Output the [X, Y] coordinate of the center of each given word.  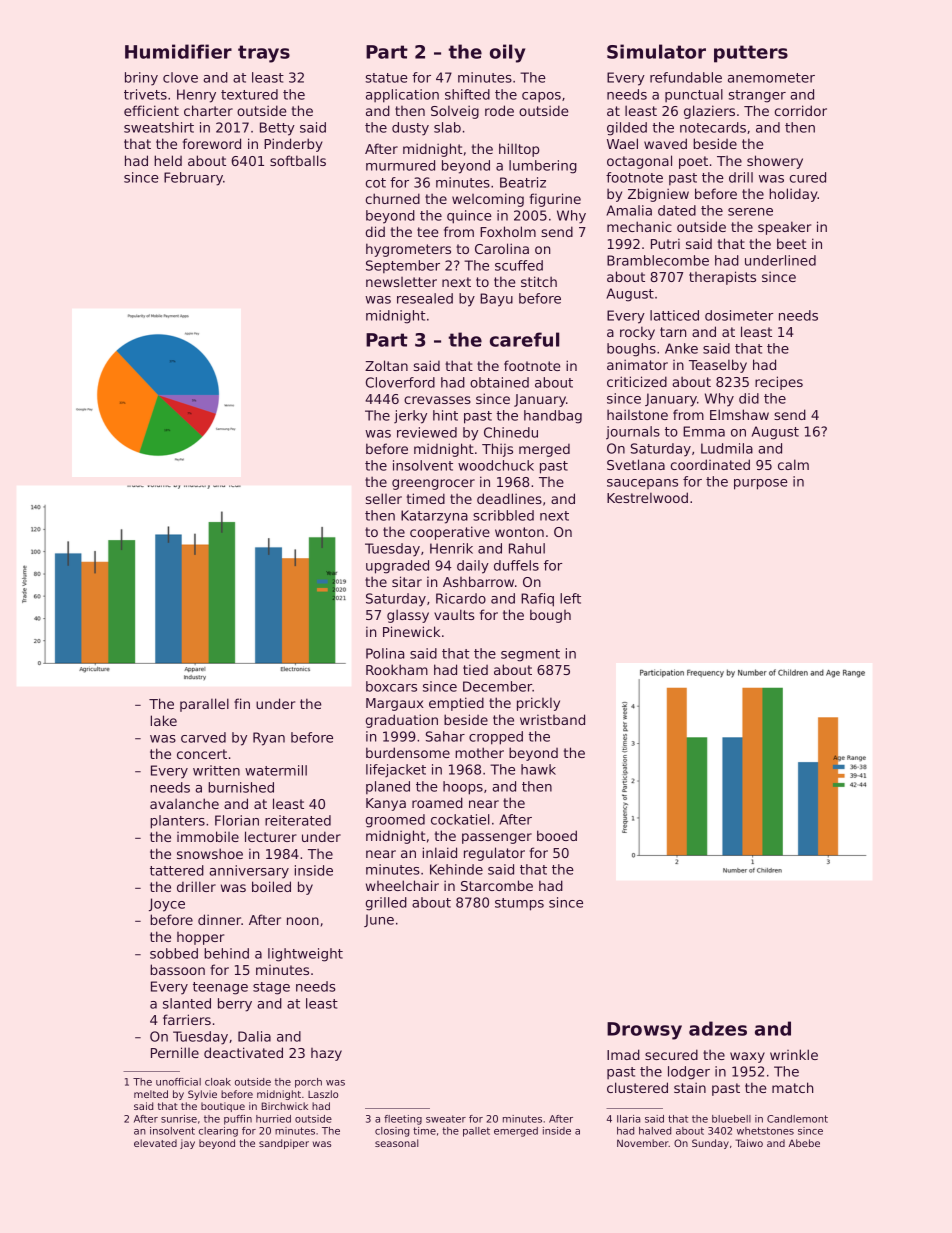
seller [384, 498]
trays [264, 54]
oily [507, 53]
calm [793, 464]
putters [751, 54]
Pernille [175, 1052]
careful [524, 339]
